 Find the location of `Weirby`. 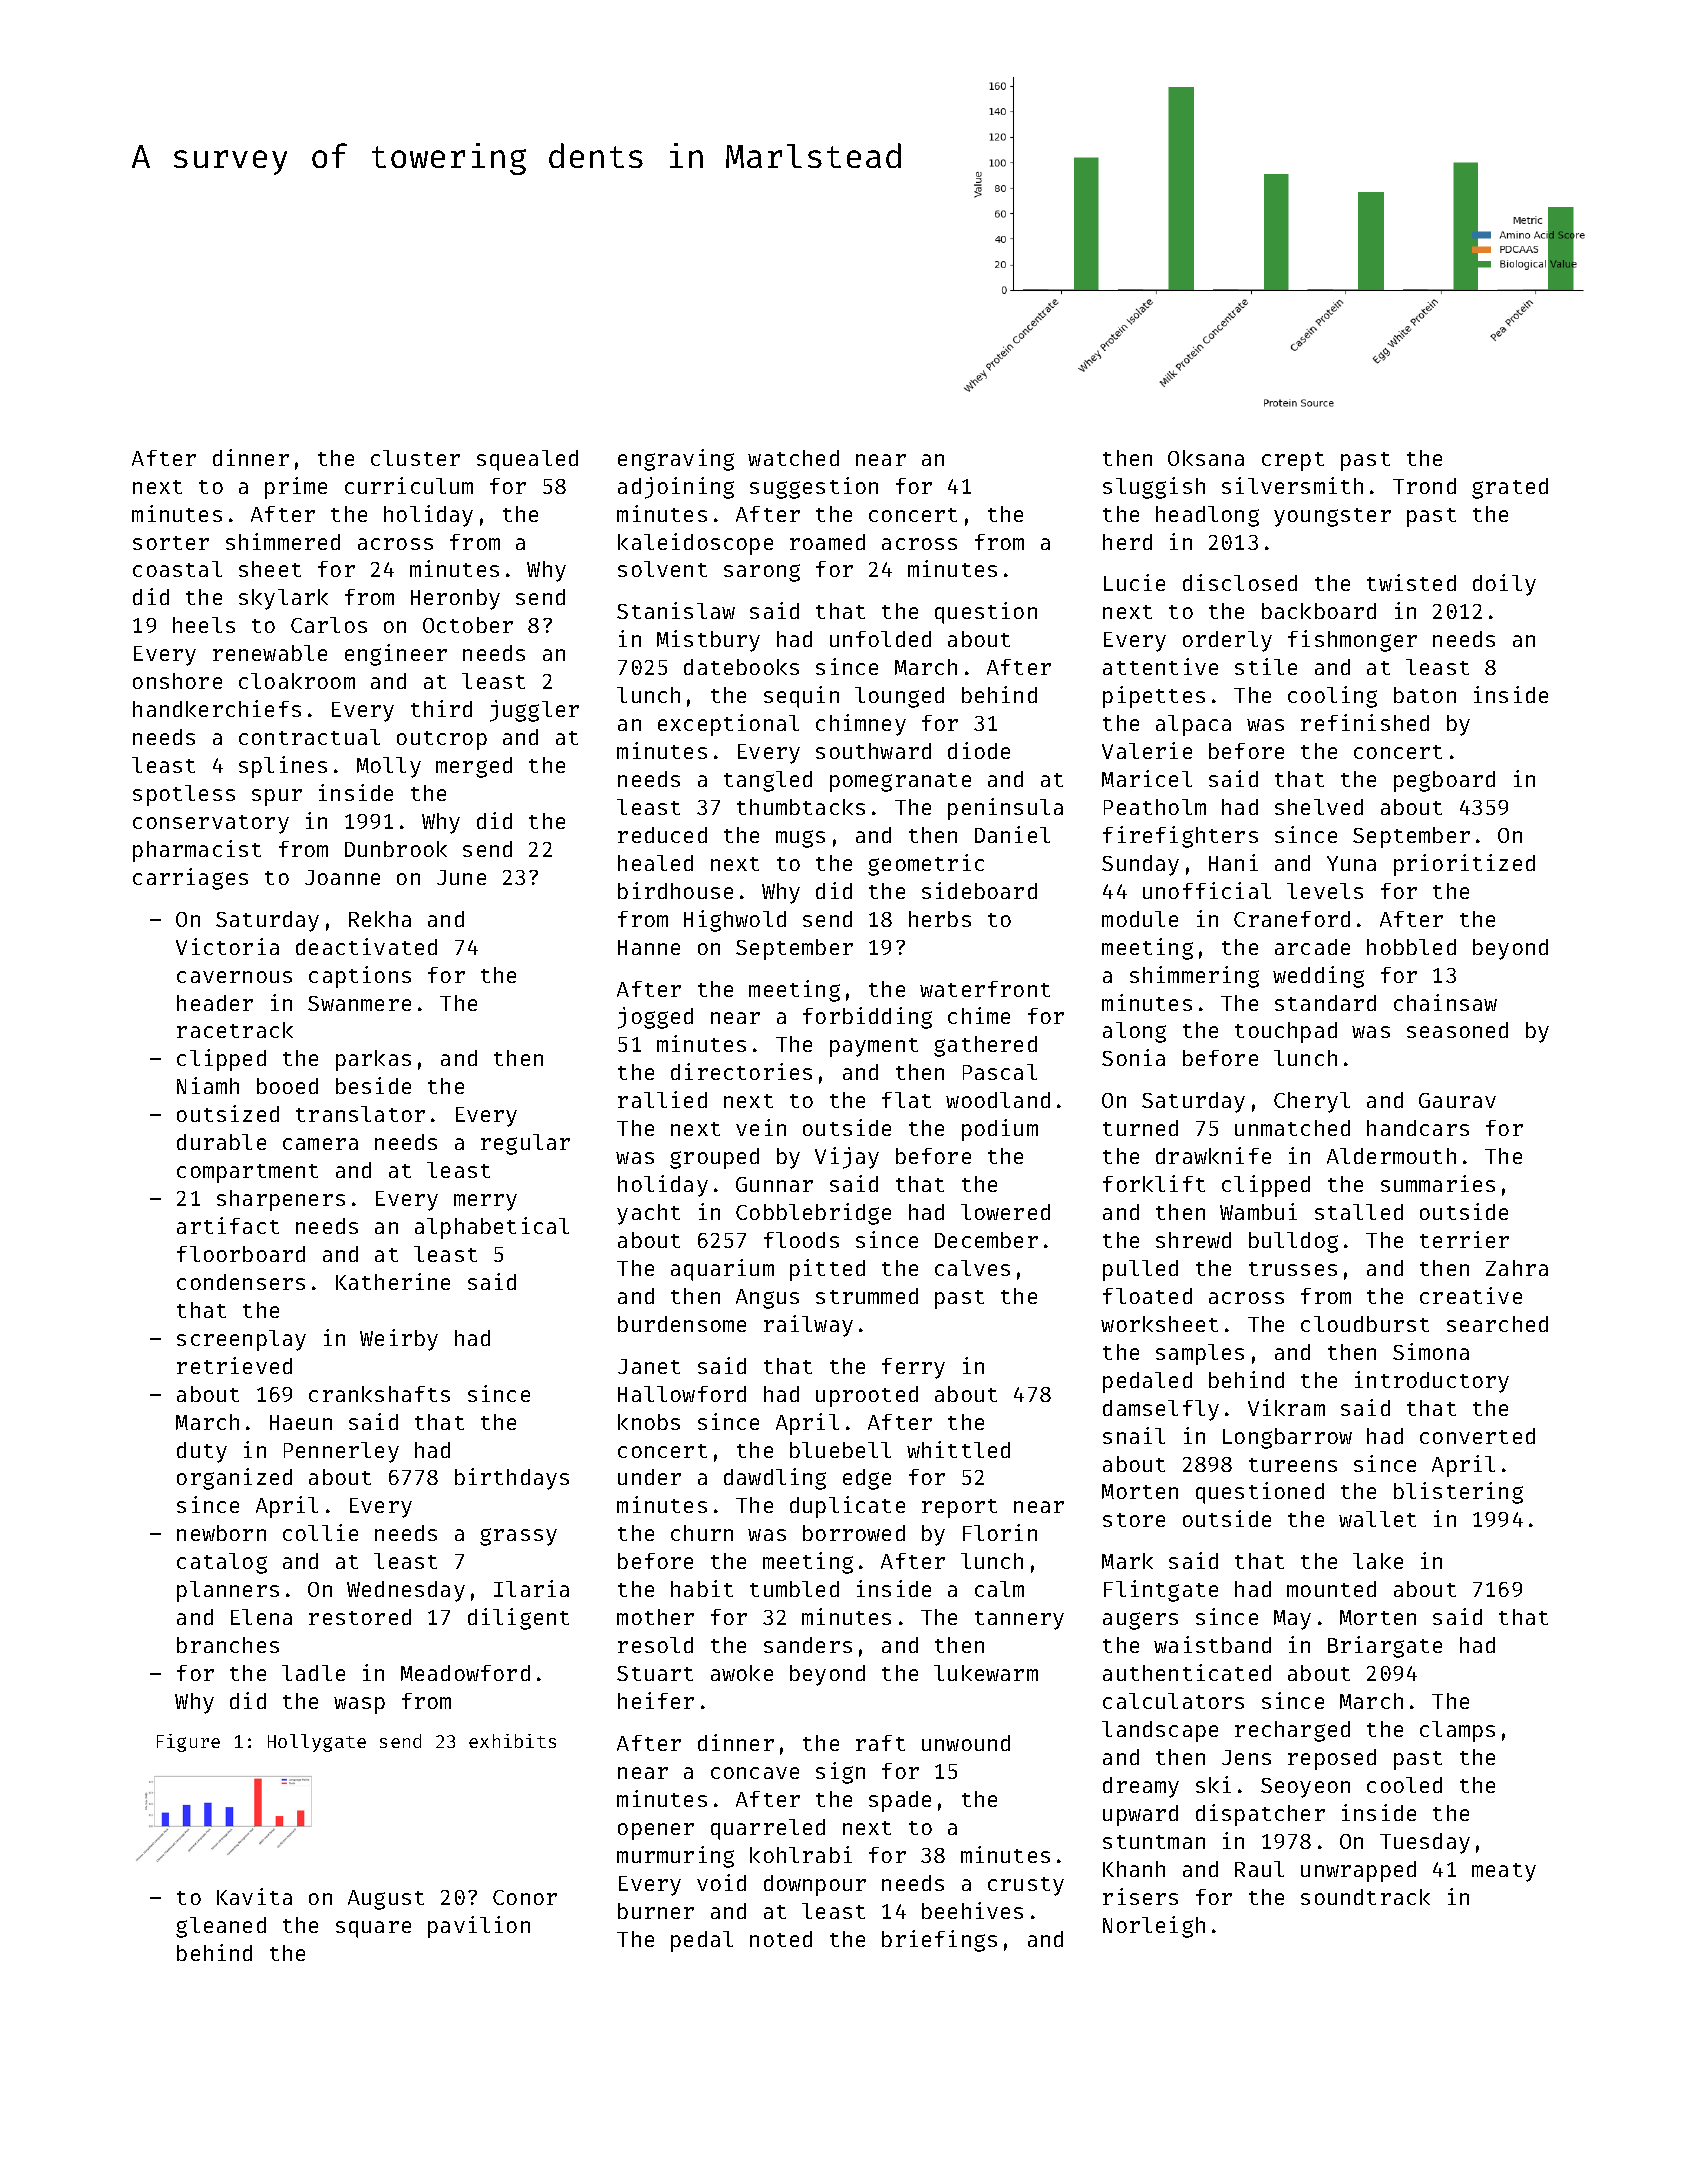

Weirby is located at coordinates (399, 1340).
